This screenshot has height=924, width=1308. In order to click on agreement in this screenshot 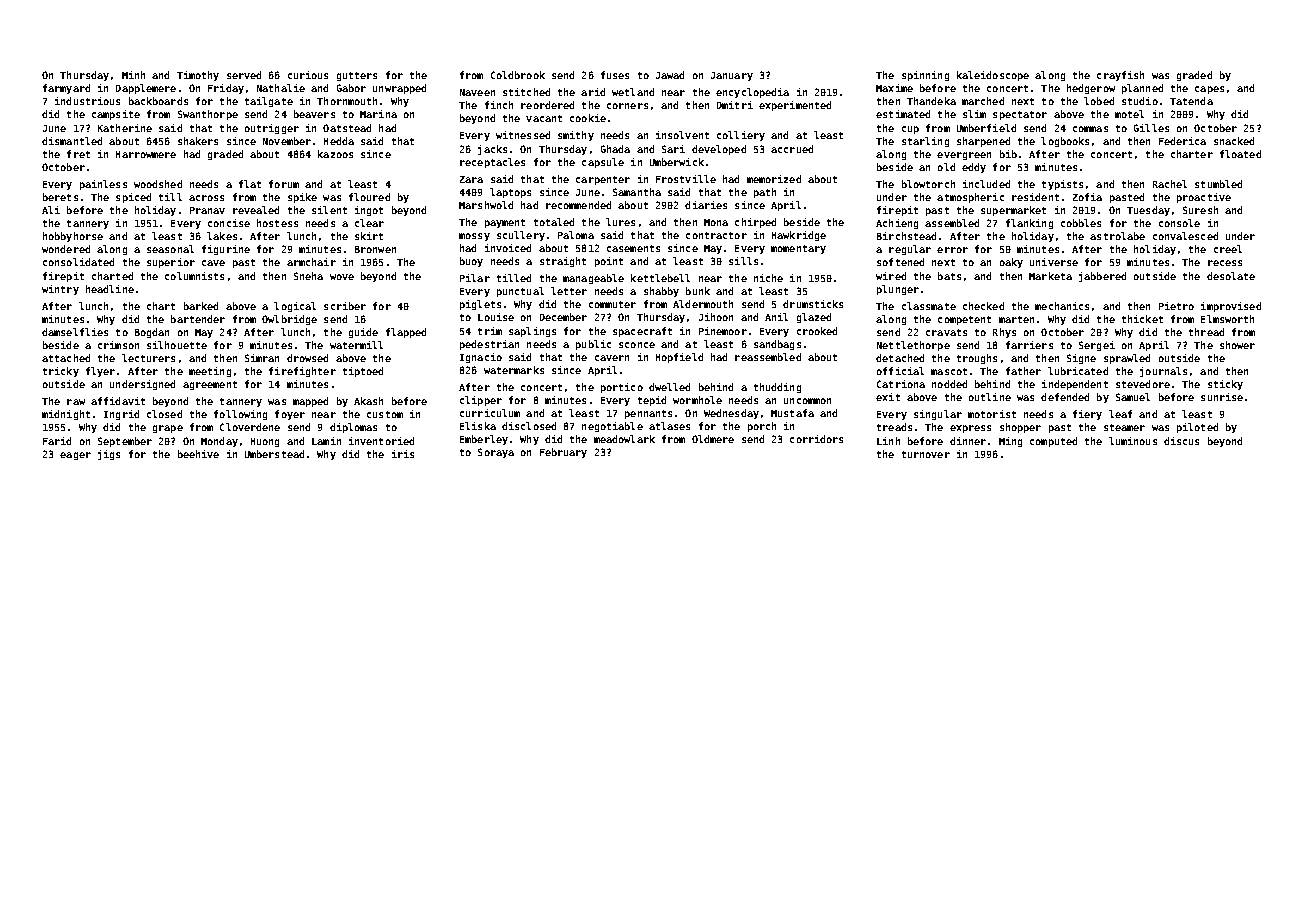, I will do `click(210, 385)`.
